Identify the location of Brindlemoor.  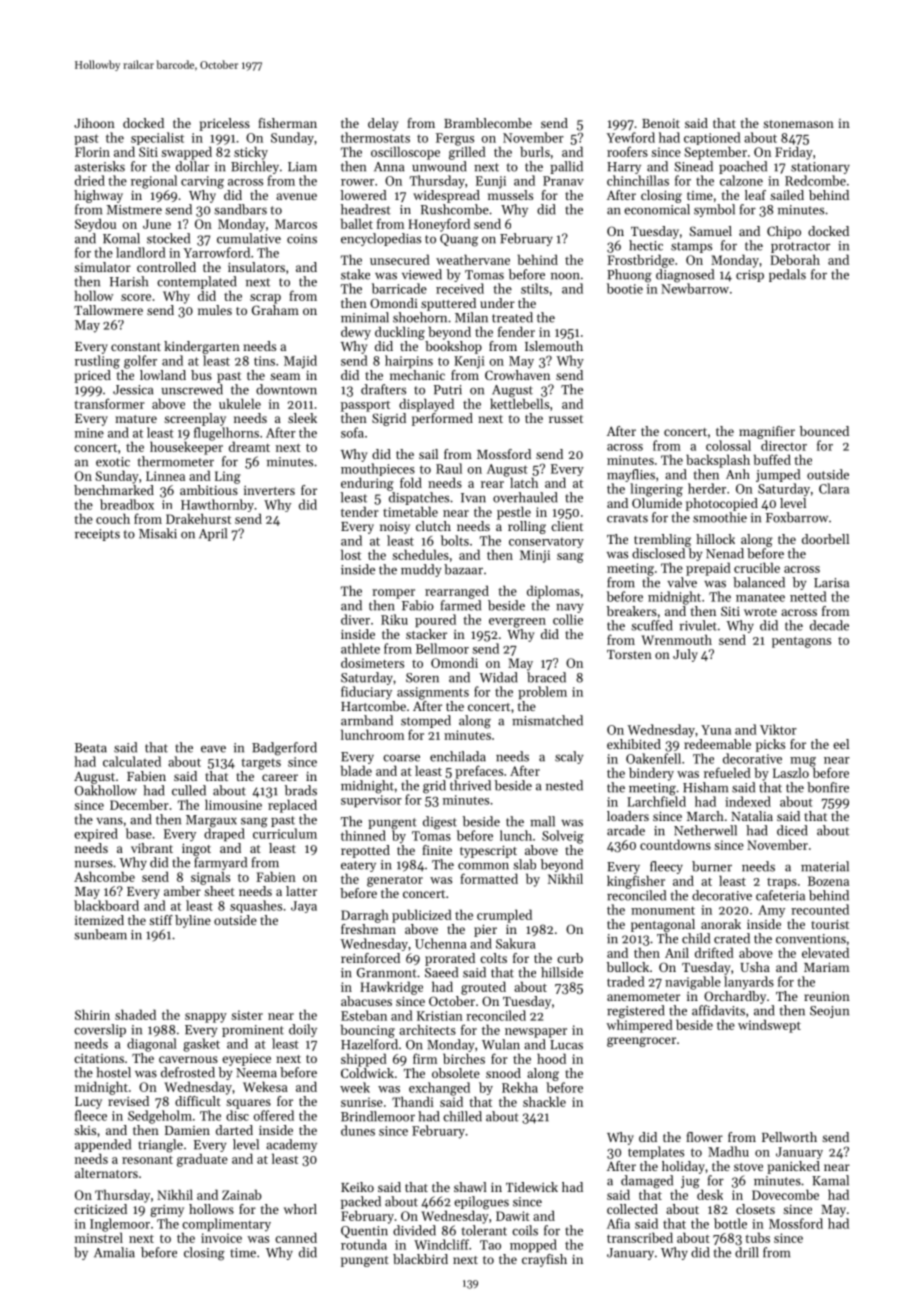
(378, 1116).
